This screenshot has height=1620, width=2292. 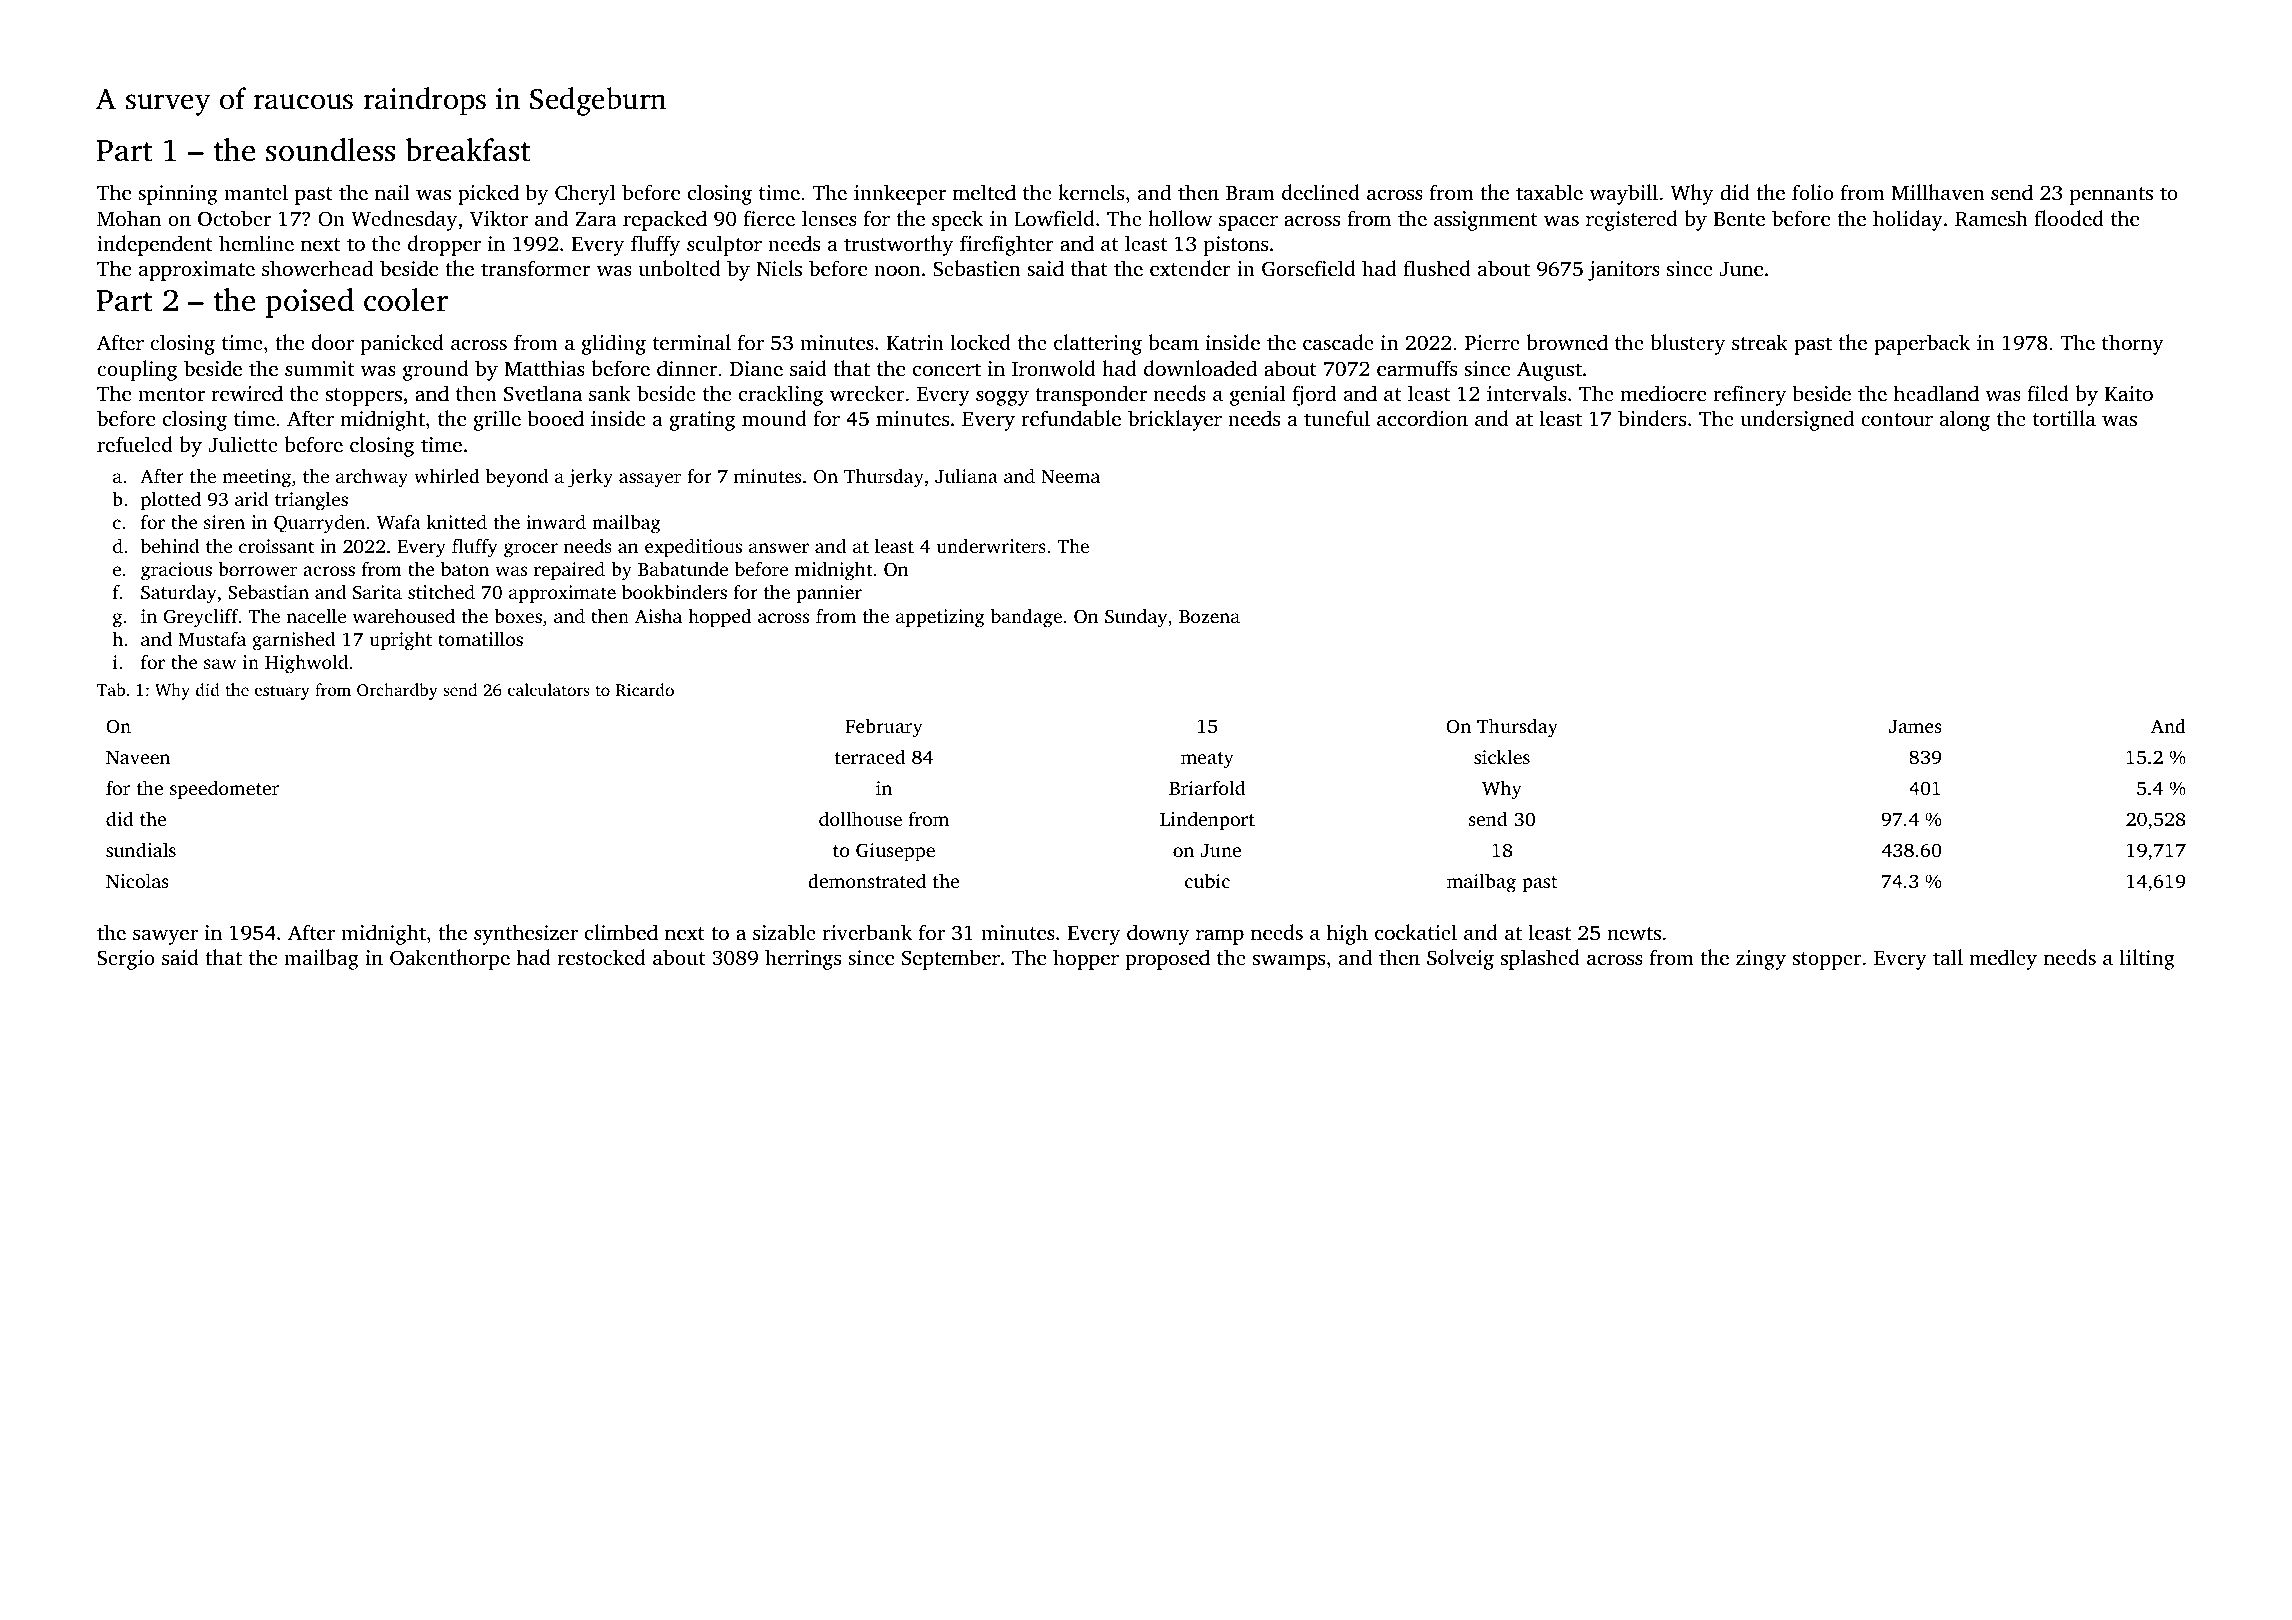 I want to click on contour, so click(x=1897, y=419).
